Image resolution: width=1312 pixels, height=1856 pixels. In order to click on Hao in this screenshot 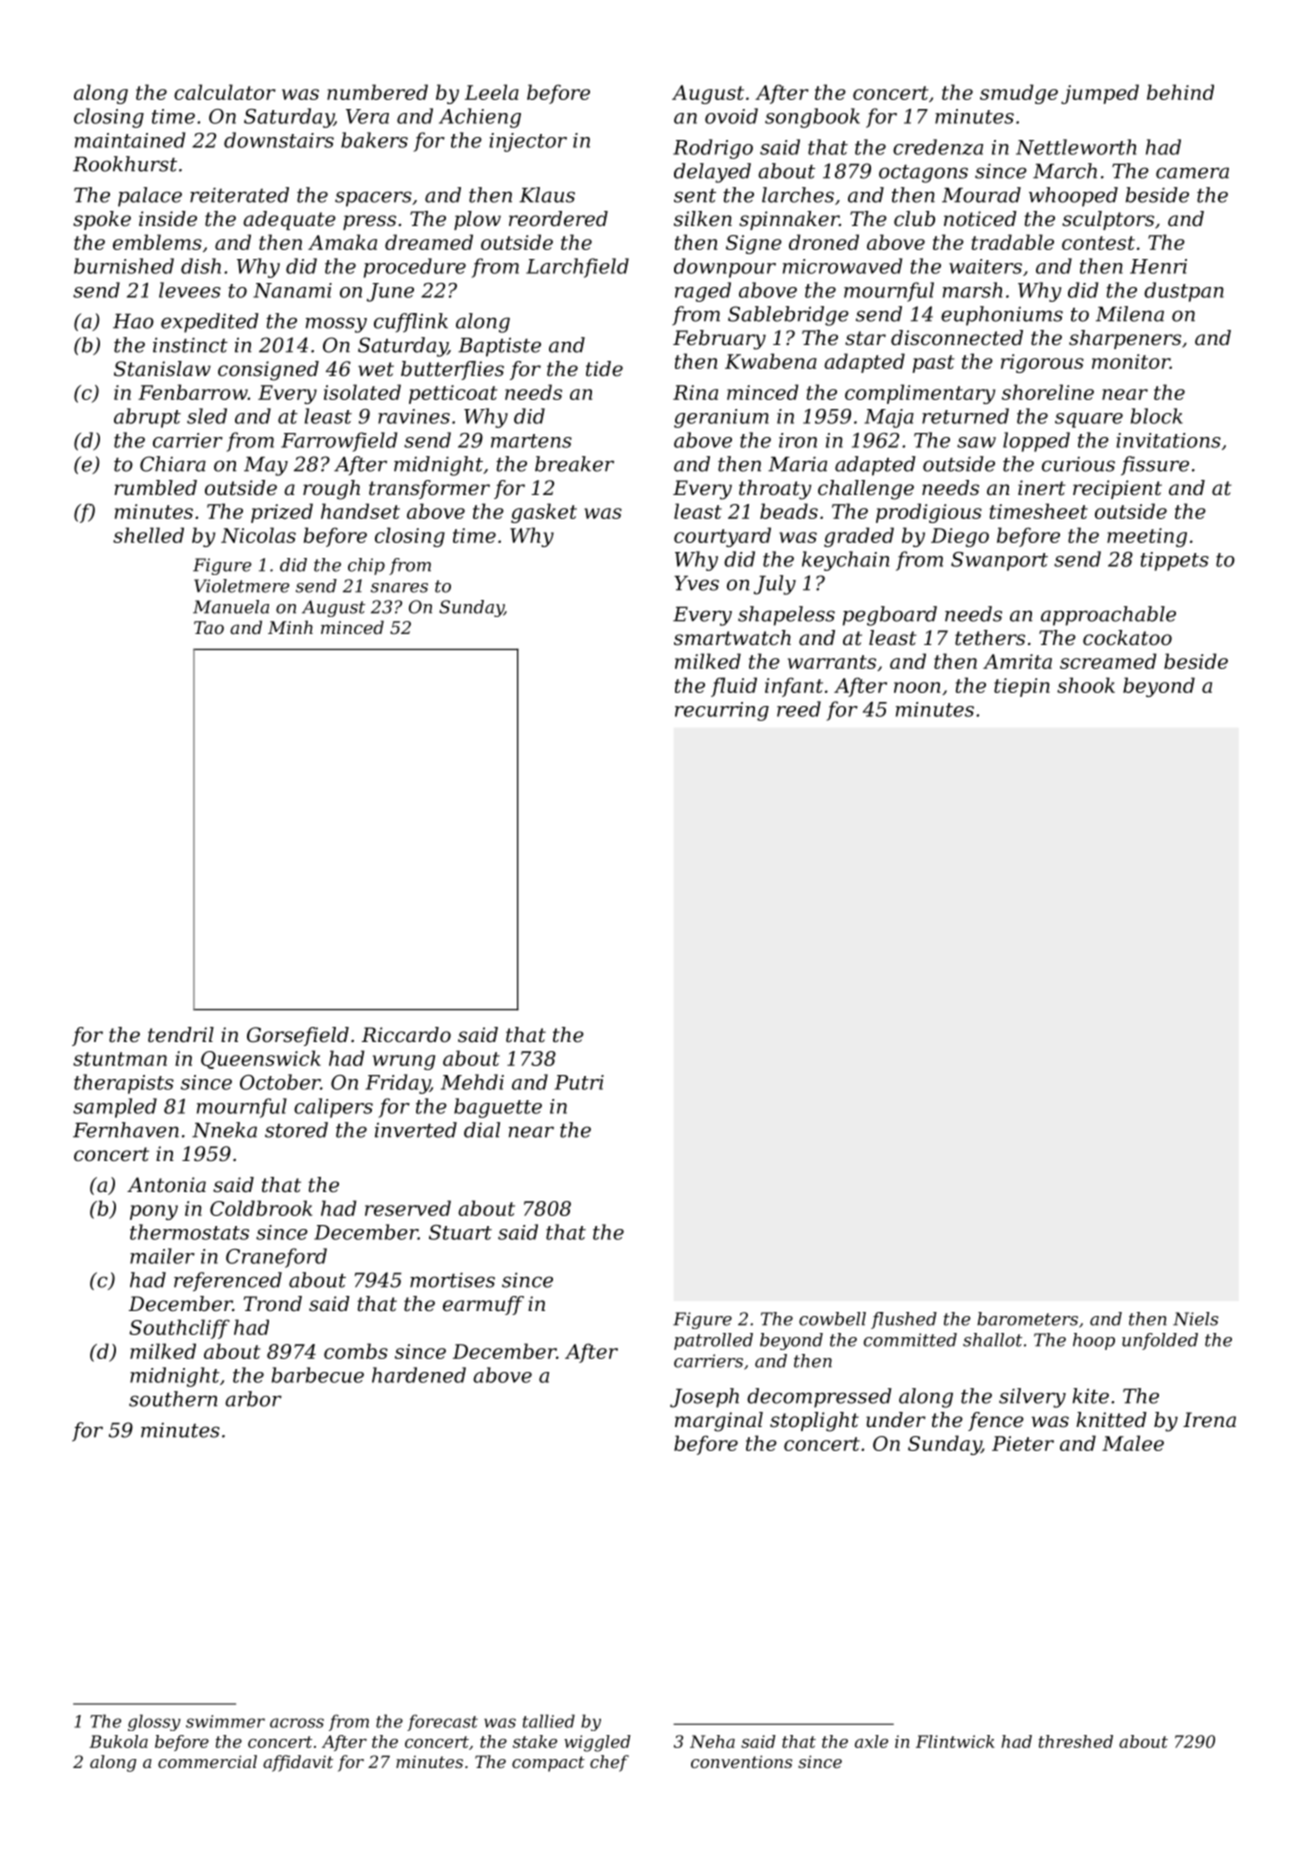, I will do `click(133, 321)`.
